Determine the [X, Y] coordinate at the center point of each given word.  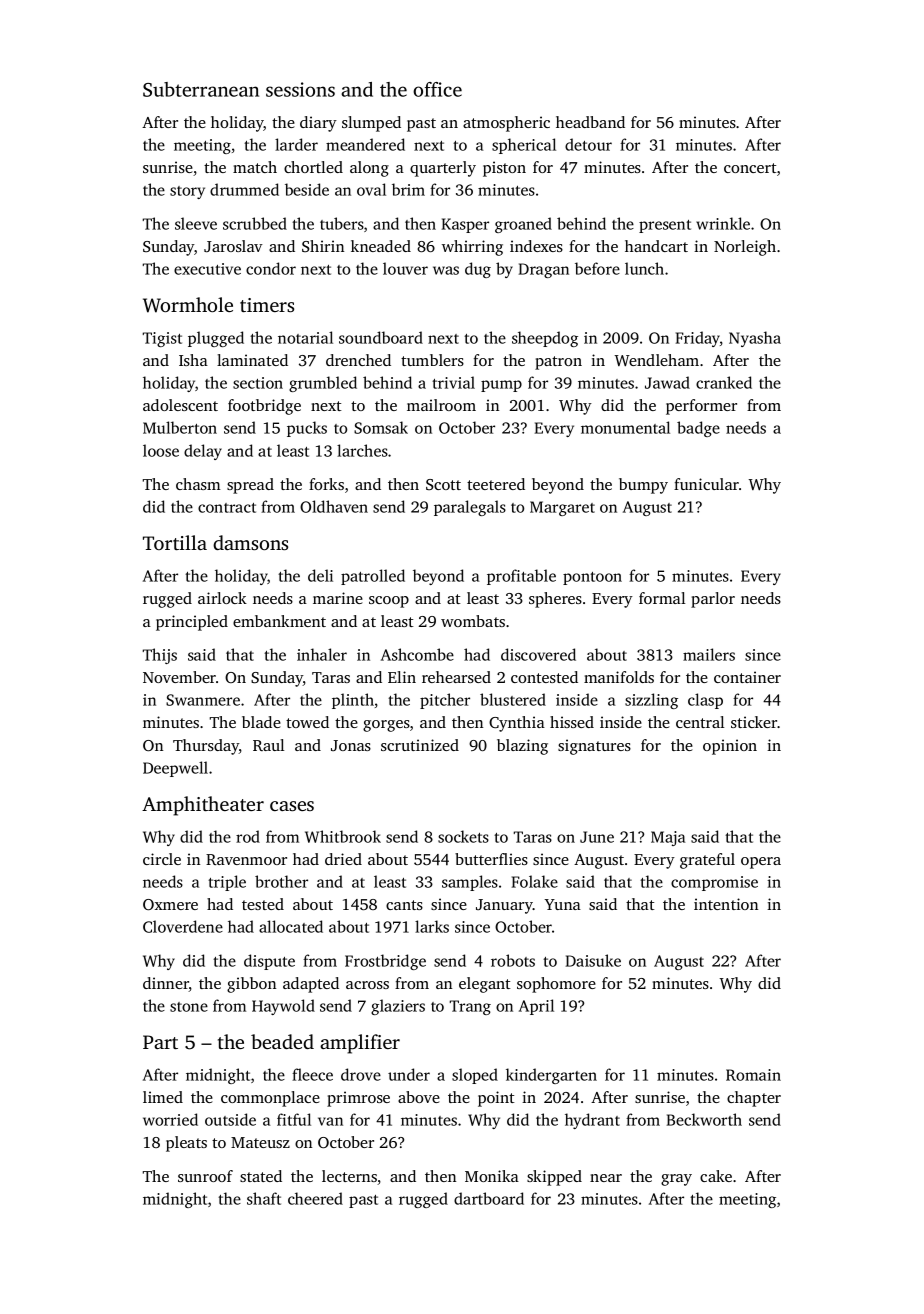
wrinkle [723, 223]
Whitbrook [343, 836]
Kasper [465, 225]
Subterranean [201, 89]
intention [726, 904]
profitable [521, 577]
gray [676, 1180]
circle [162, 859]
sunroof [205, 1176]
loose [161, 450]
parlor [713, 600]
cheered [315, 1198]
